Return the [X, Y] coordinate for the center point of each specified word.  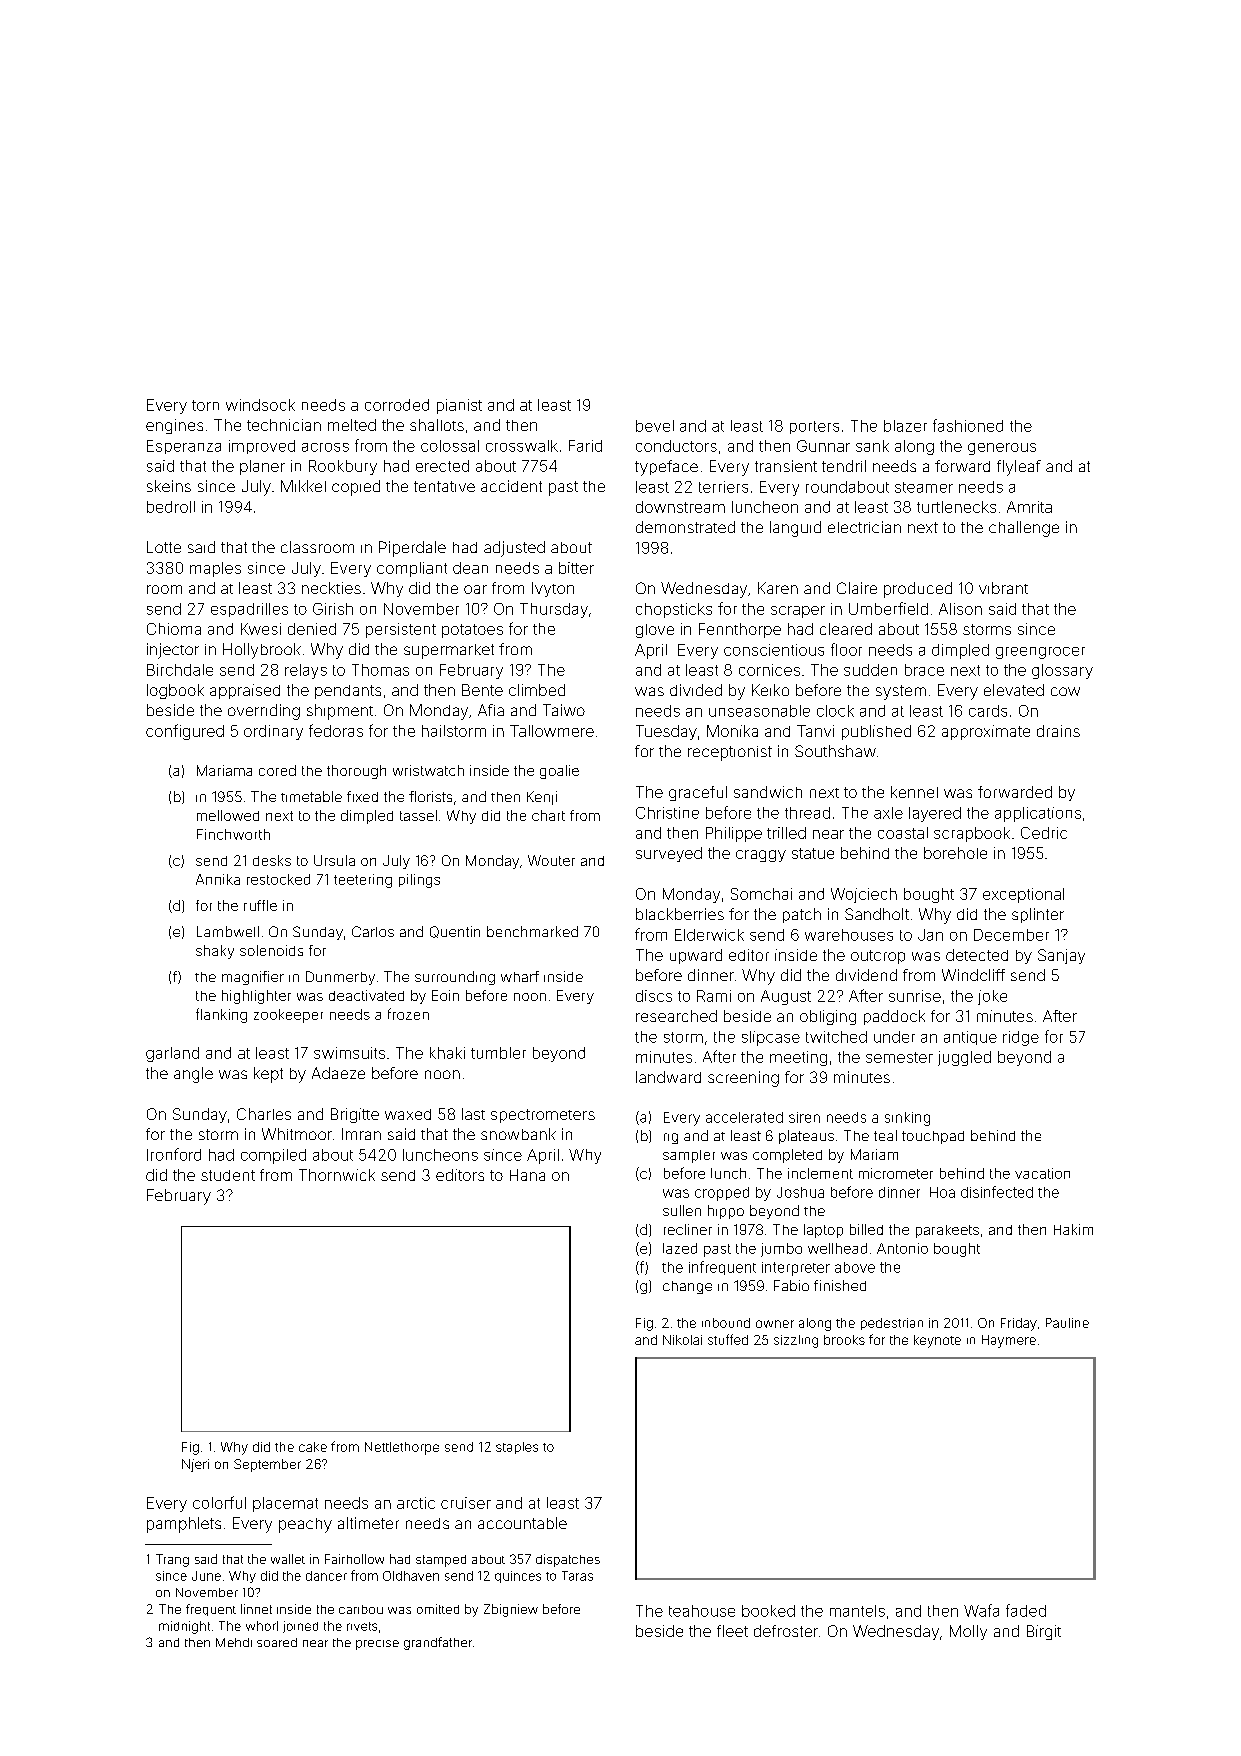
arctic [416, 1503]
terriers [723, 487]
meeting [798, 1058]
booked [768, 1611]
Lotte [164, 547]
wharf [520, 976]
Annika [218, 879]
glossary [1062, 671]
